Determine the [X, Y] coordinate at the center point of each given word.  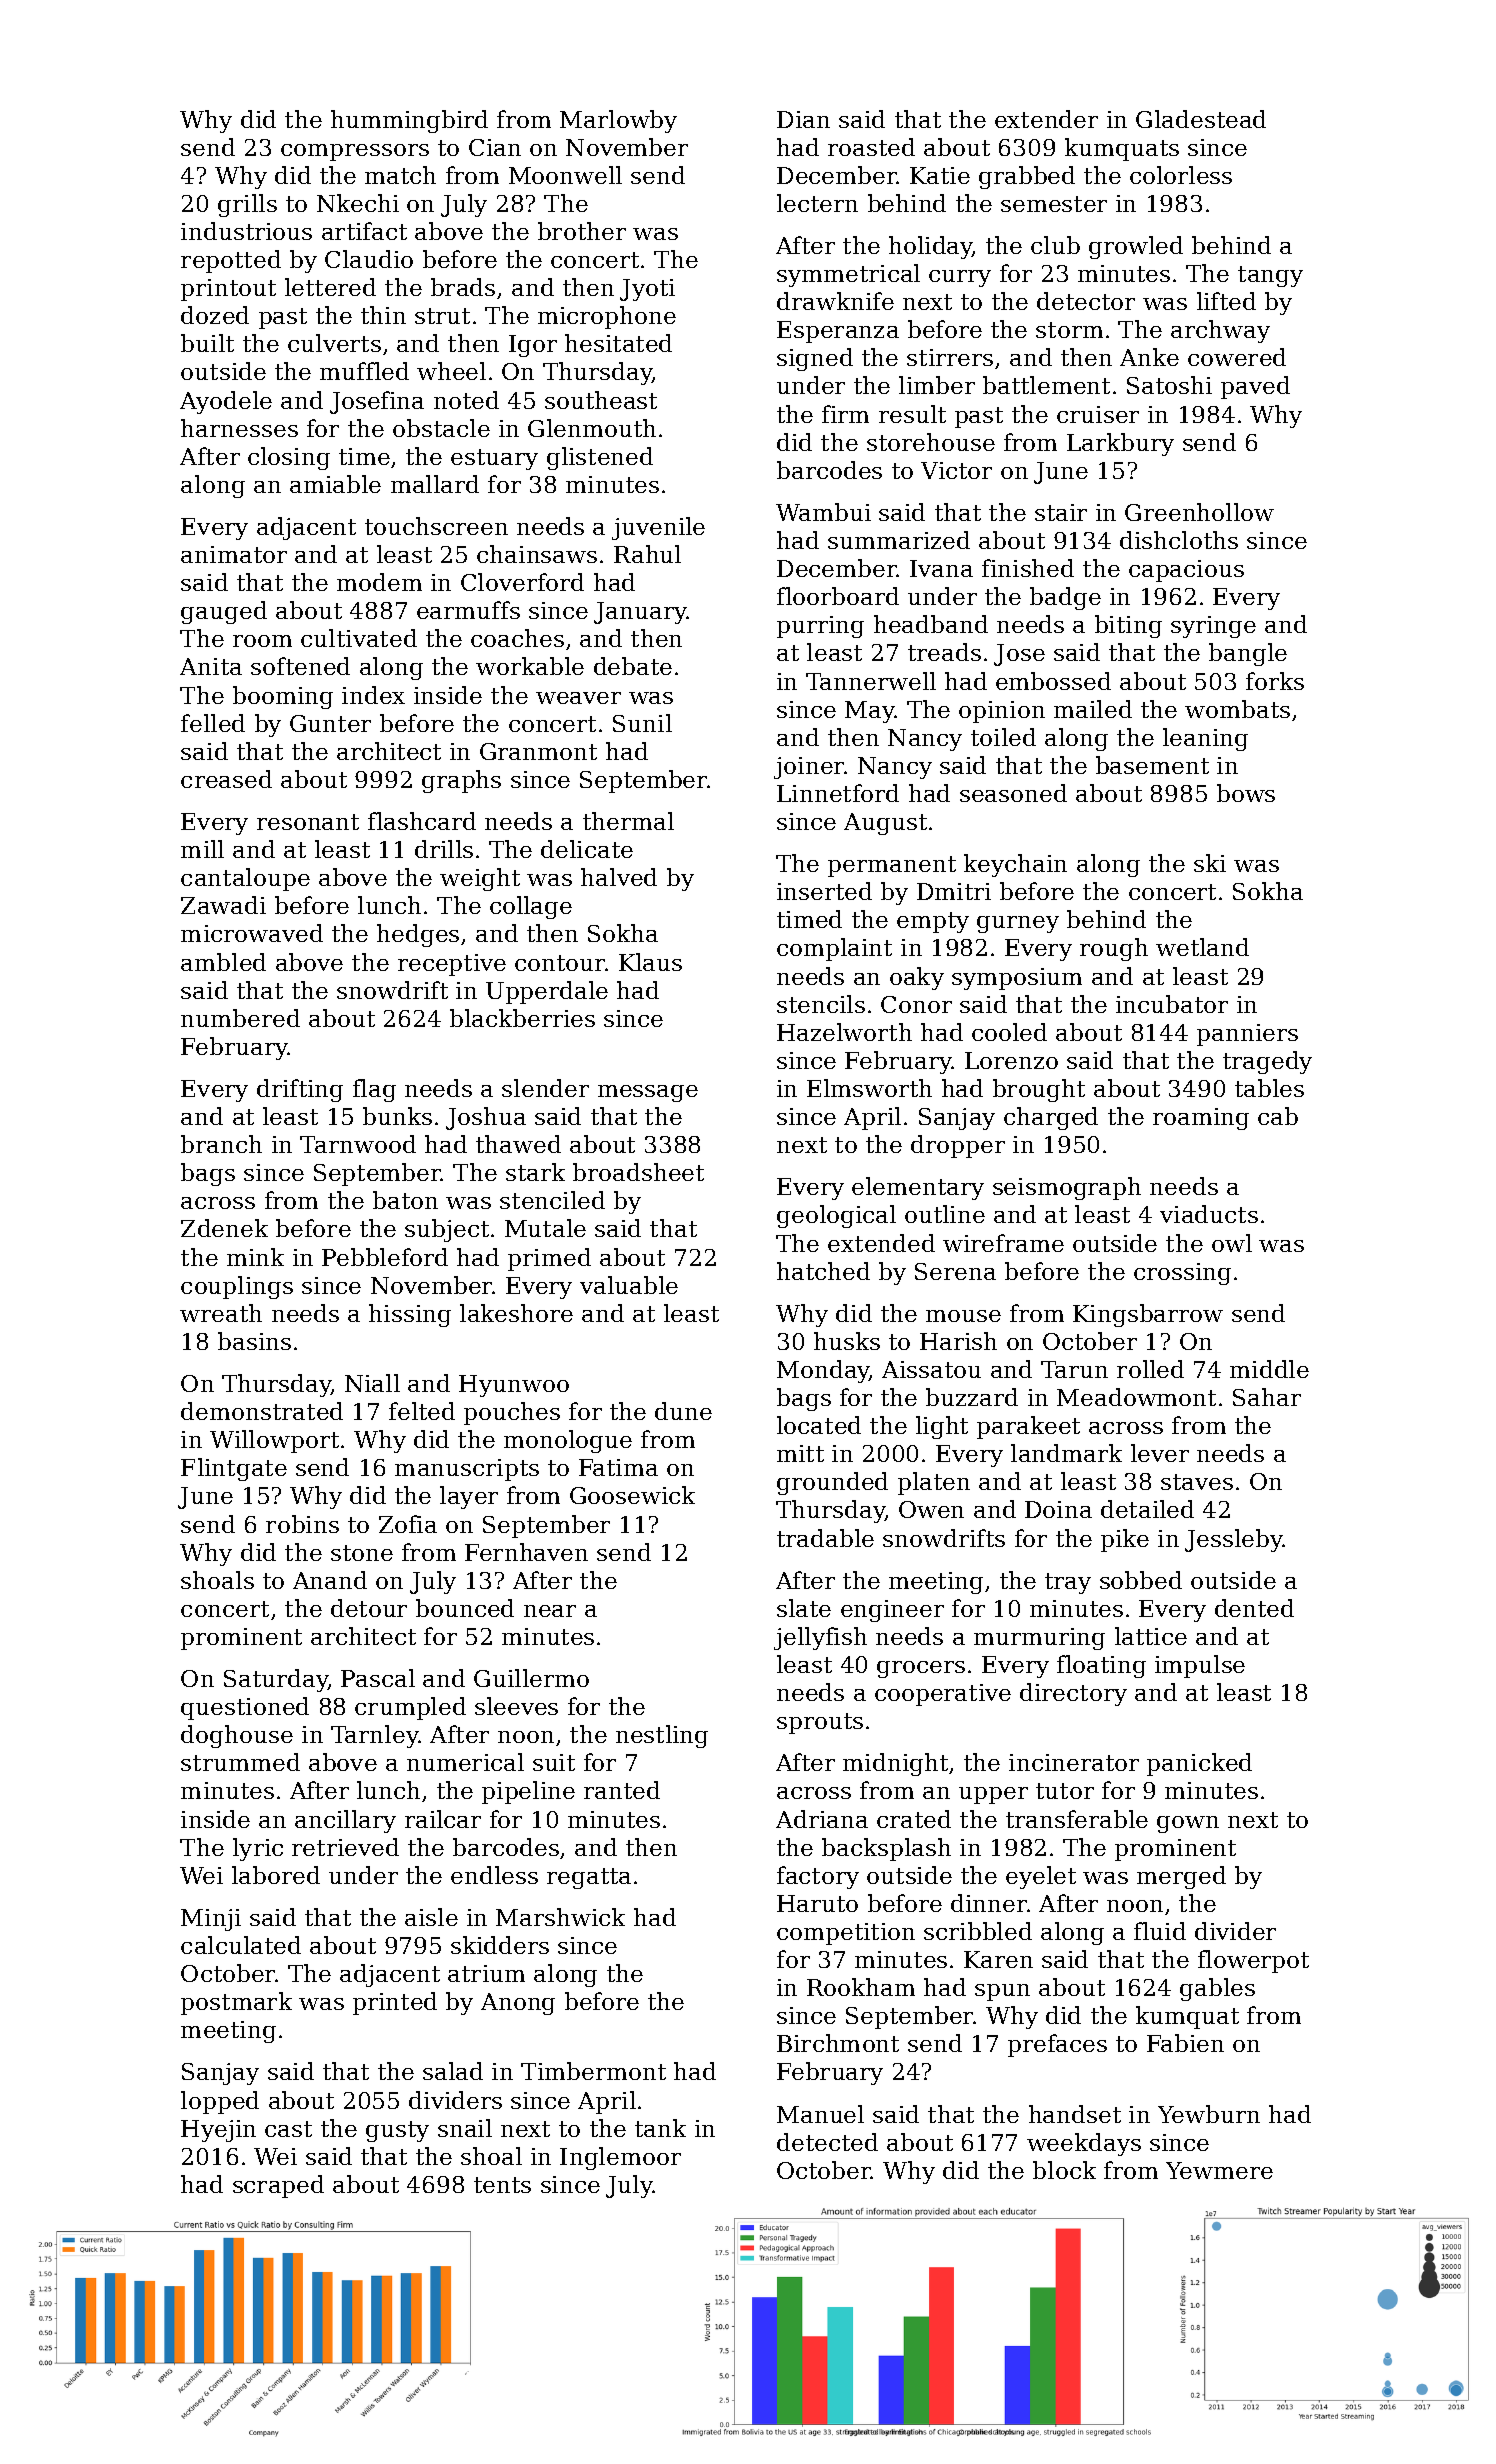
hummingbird [409, 121]
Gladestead [1201, 119]
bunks [397, 1116]
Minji [211, 1920]
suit [554, 1762]
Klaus [650, 962]
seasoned [1013, 793]
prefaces [1057, 2045]
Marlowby [618, 121]
